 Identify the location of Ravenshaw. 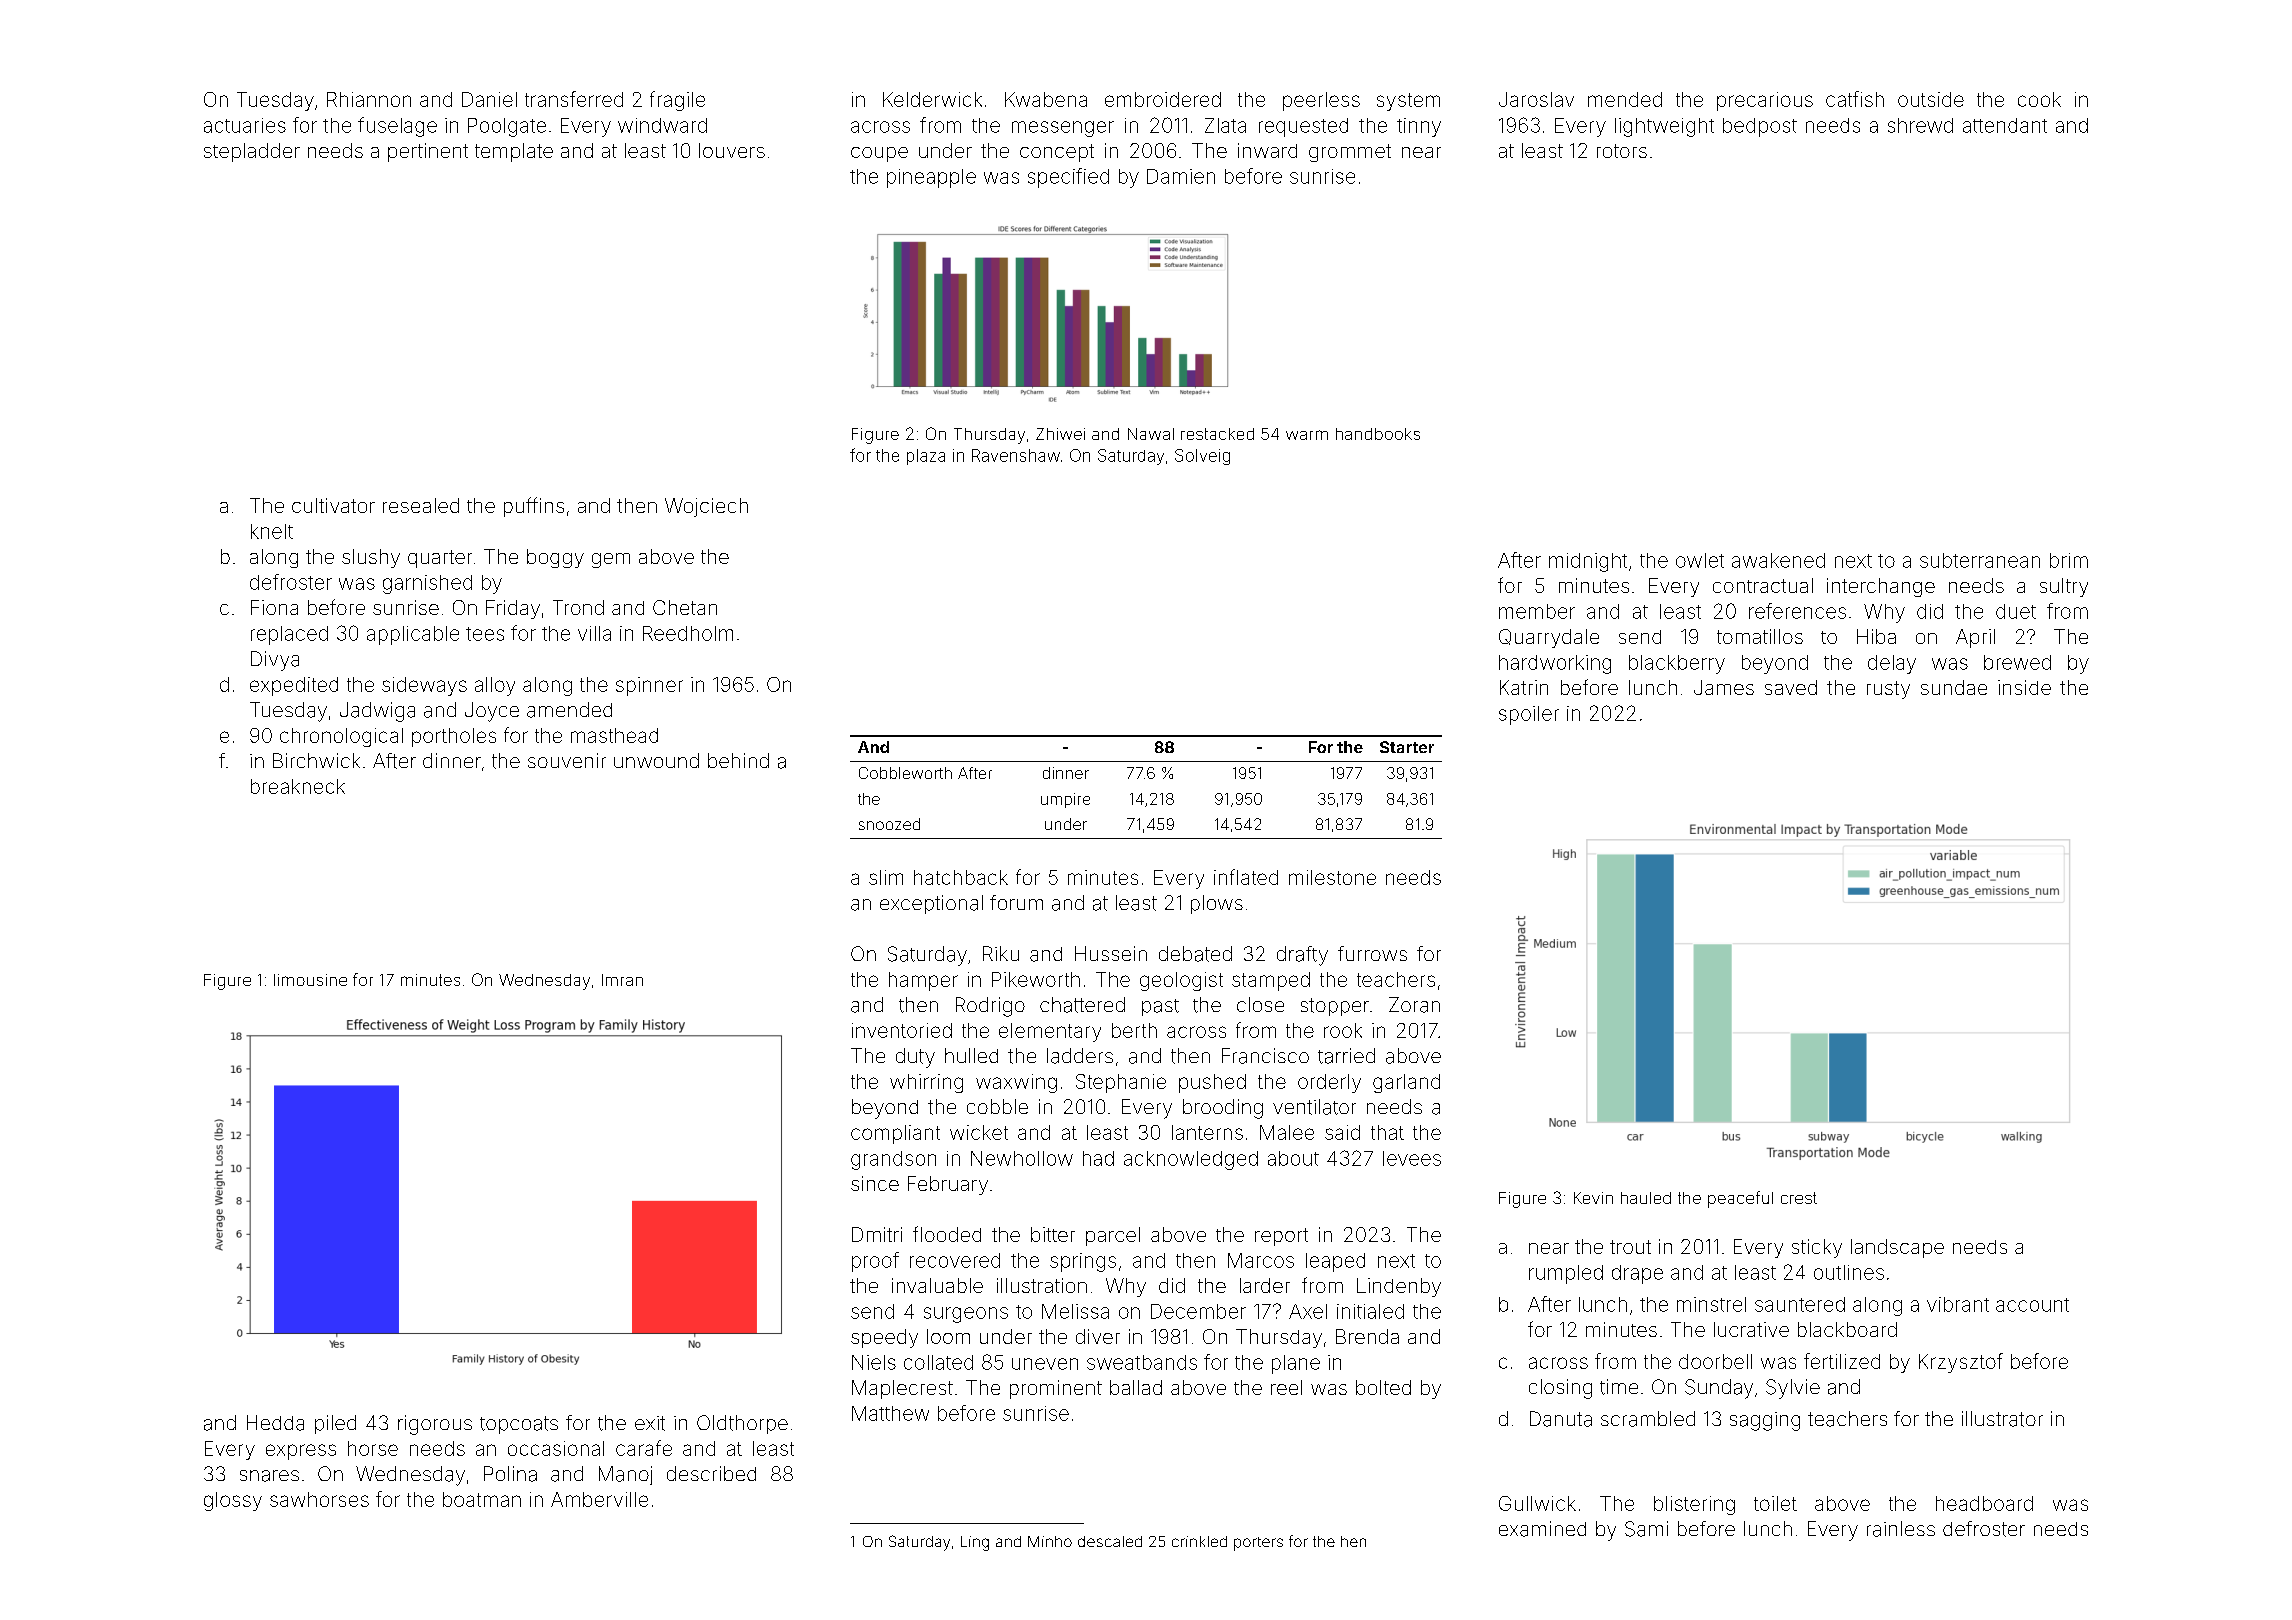
(1016, 455).
